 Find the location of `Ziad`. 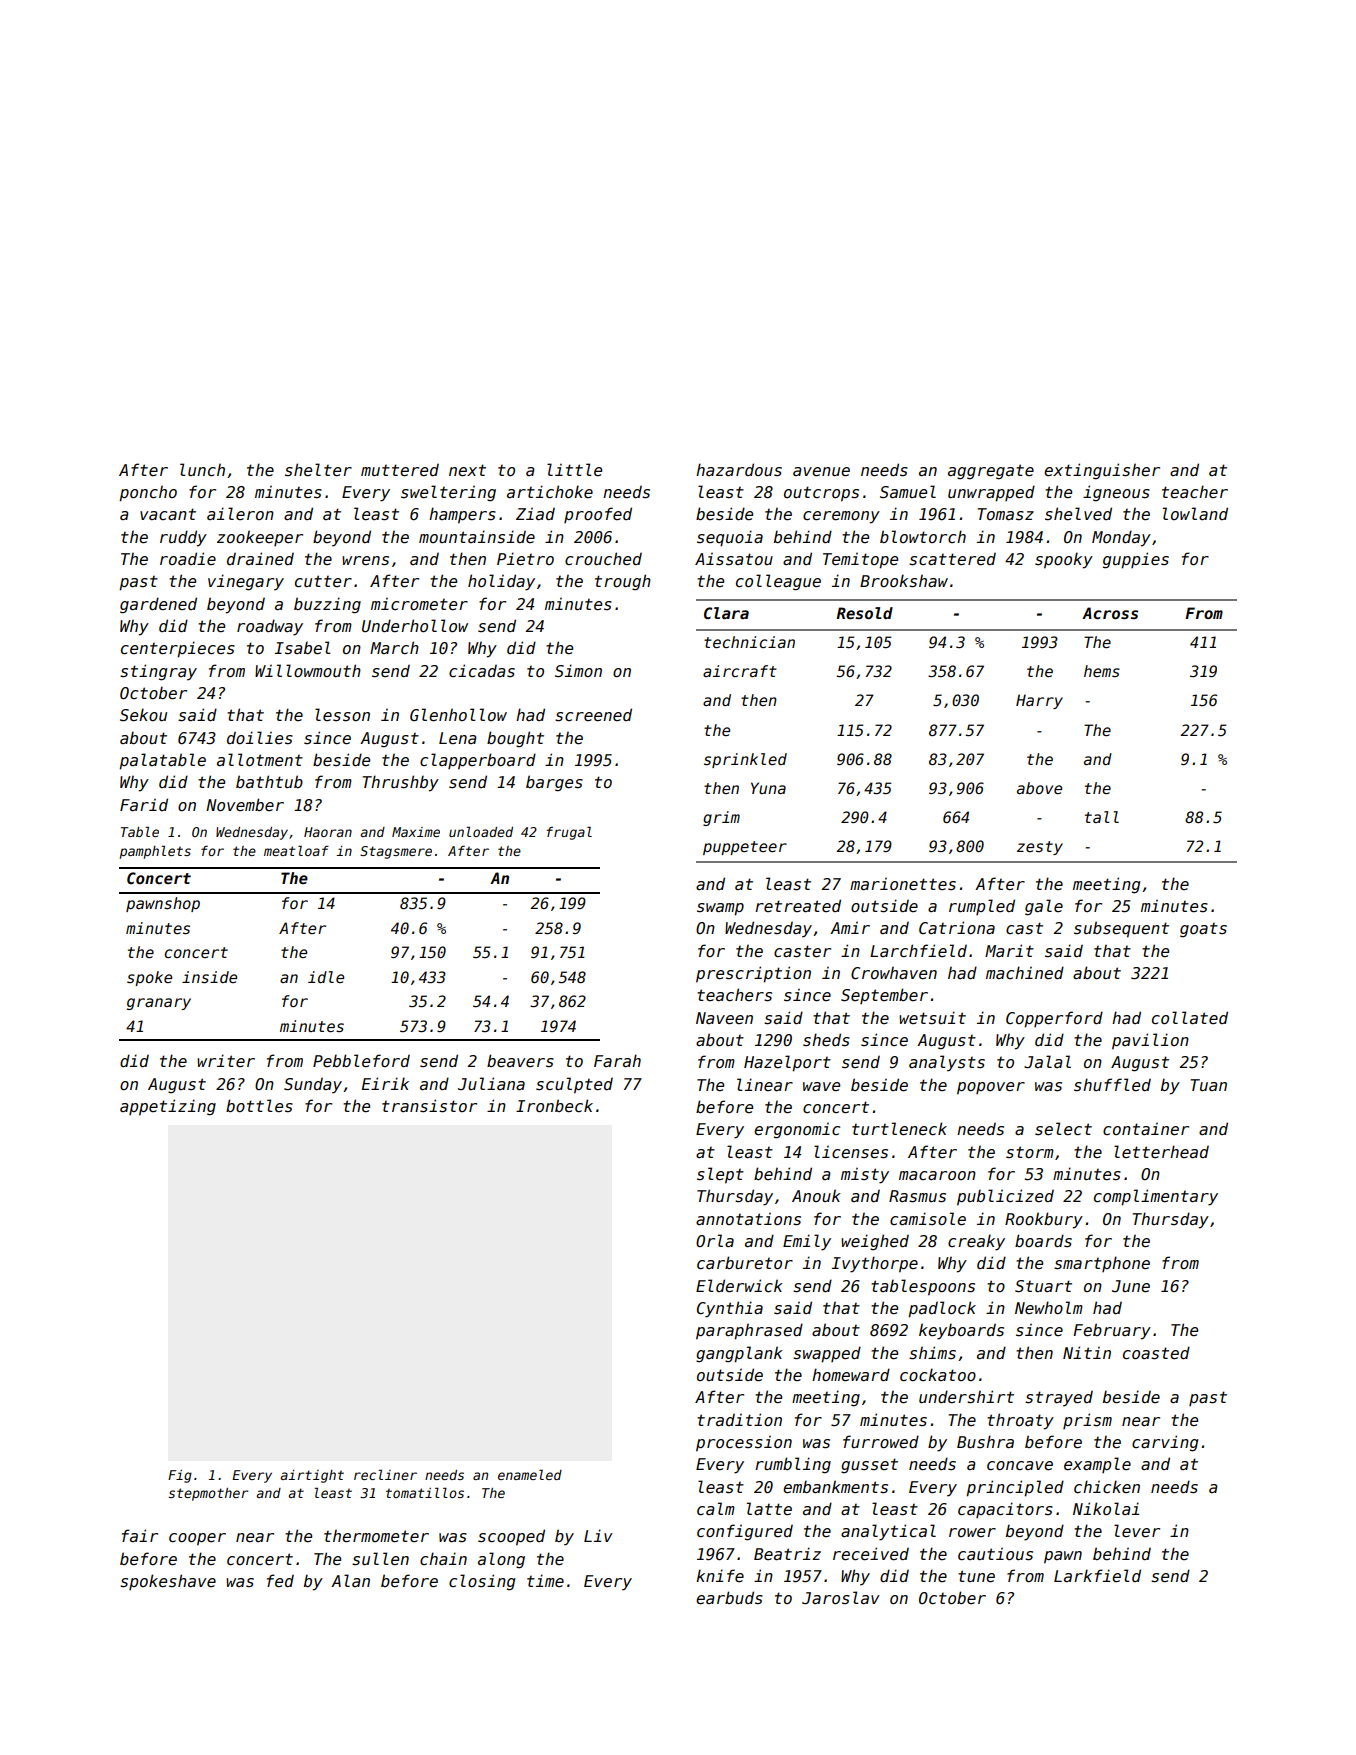

Ziad is located at coordinates (535, 513).
